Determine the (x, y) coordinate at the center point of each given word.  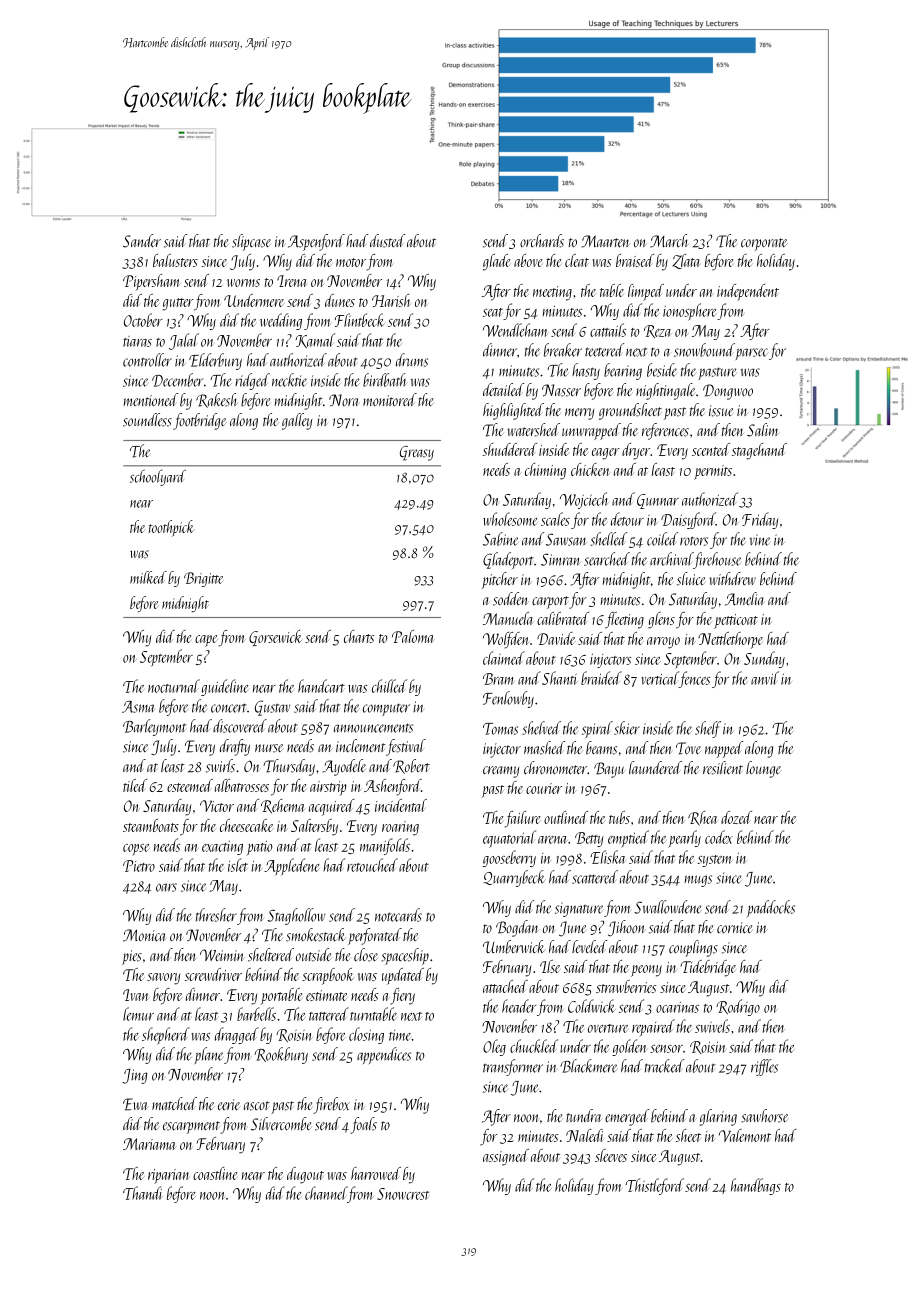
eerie (229, 1105)
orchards (542, 241)
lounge (763, 769)
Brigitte (203, 579)
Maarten (606, 241)
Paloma (413, 636)
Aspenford (316, 242)
